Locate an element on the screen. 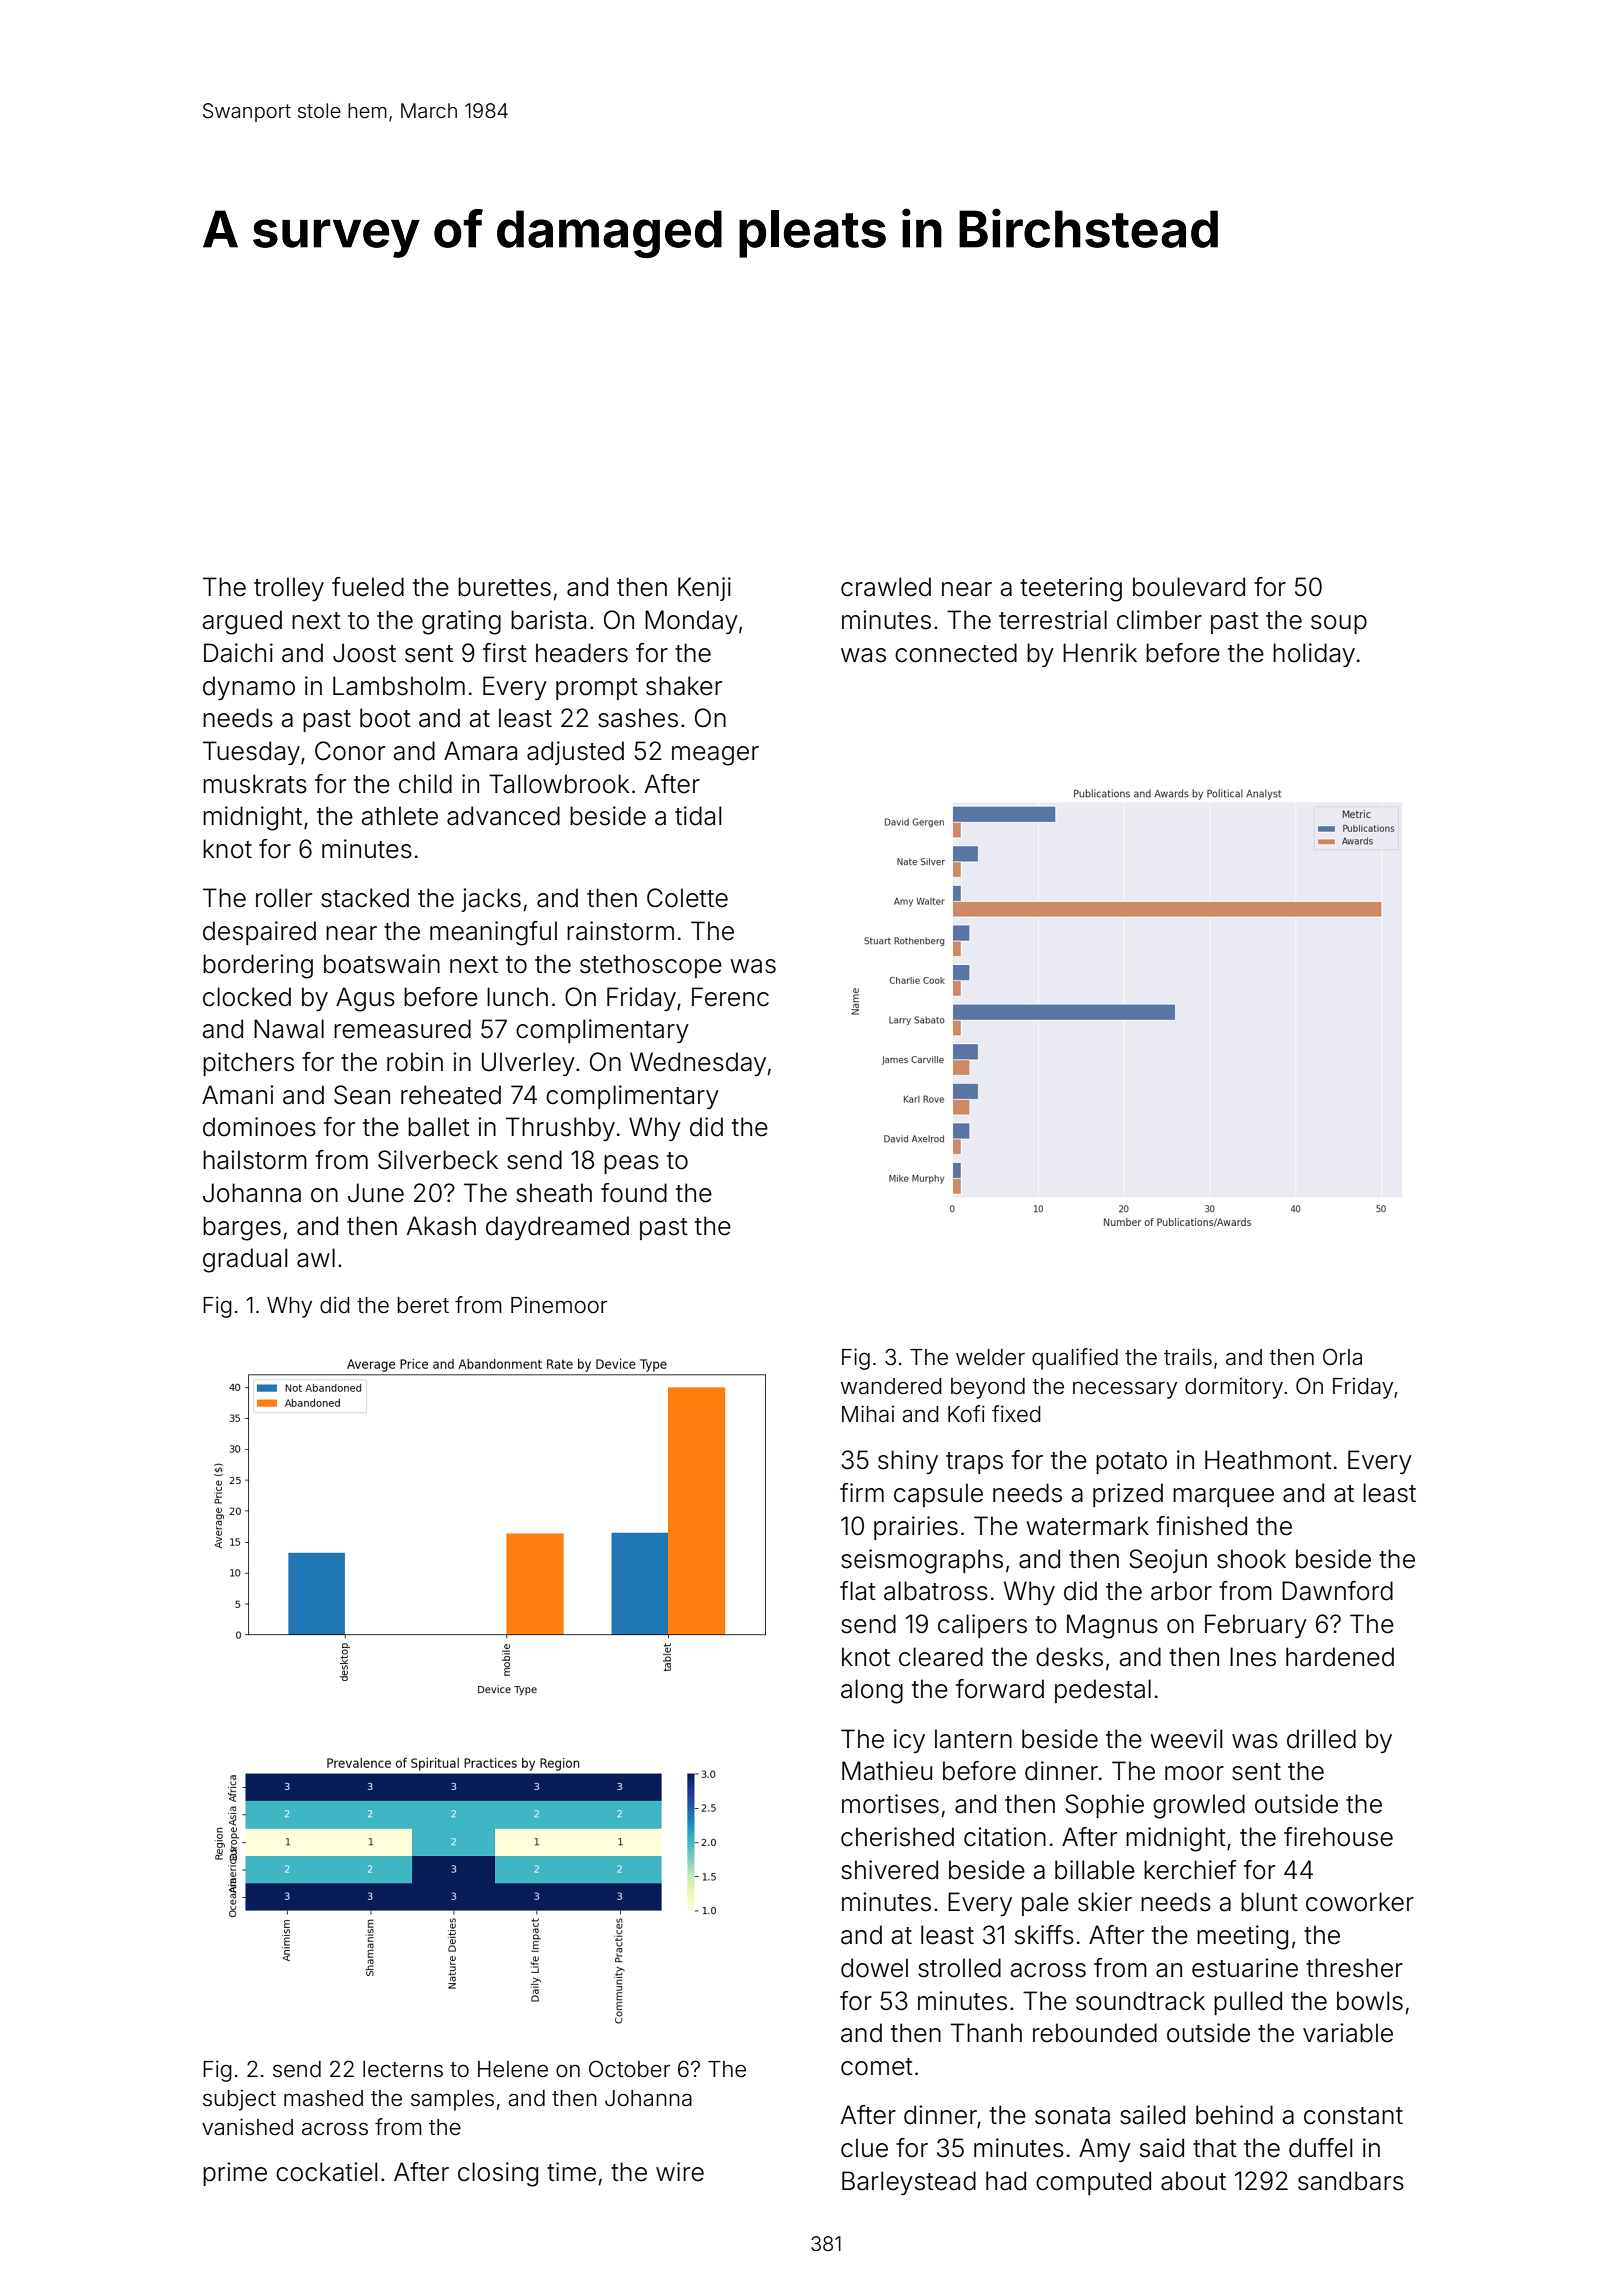 The width and height of the screenshot is (1620, 2292). lecterns is located at coordinates (403, 2069).
